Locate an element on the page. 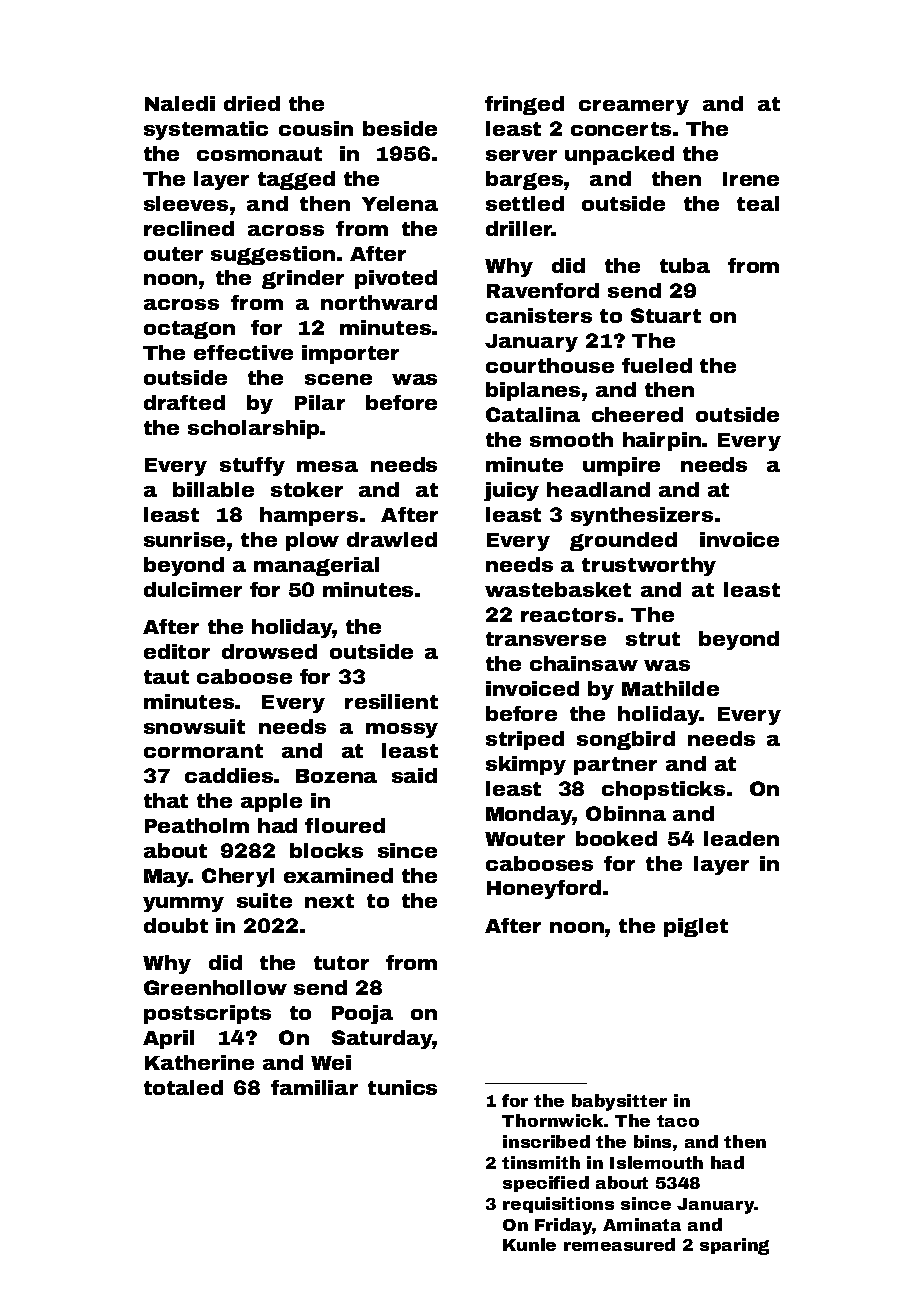 The width and height of the page is (924, 1311). Honeyford is located at coordinates (544, 889).
